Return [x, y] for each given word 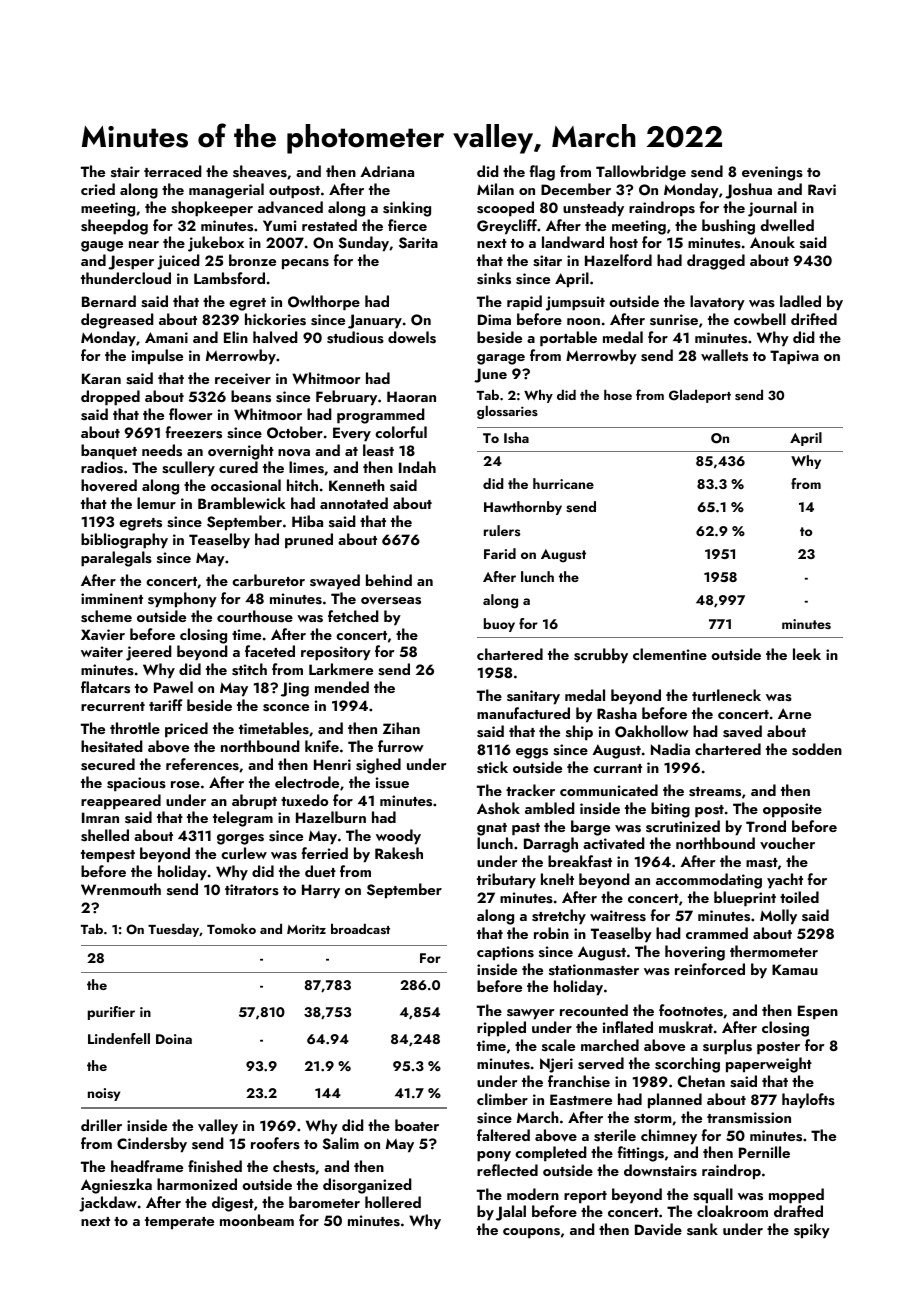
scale [558, 1045]
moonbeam [257, 1220]
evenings [772, 173]
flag [542, 173]
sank [702, 1229]
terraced [173, 171]
